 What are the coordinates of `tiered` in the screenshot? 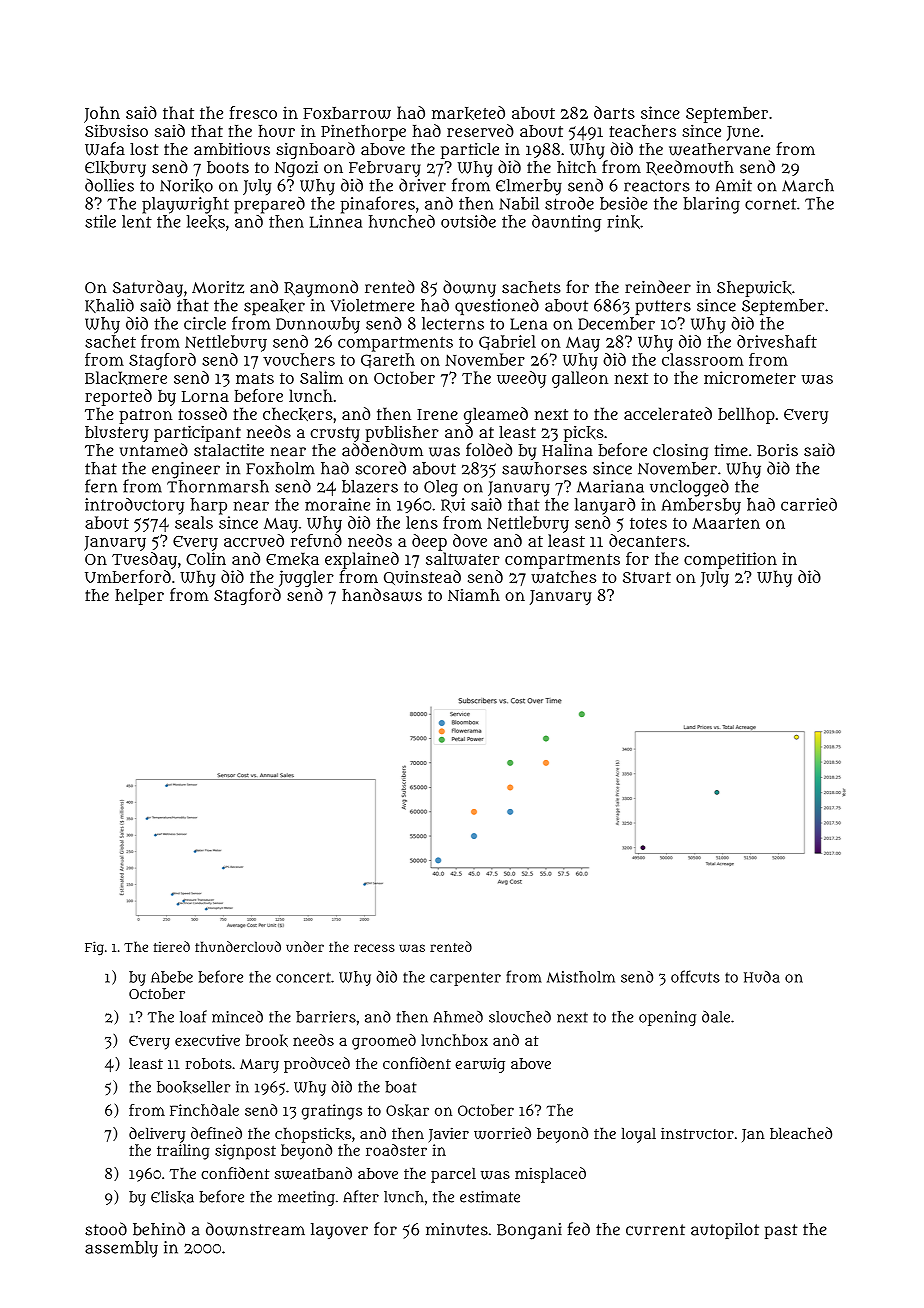 It's located at (172, 946).
